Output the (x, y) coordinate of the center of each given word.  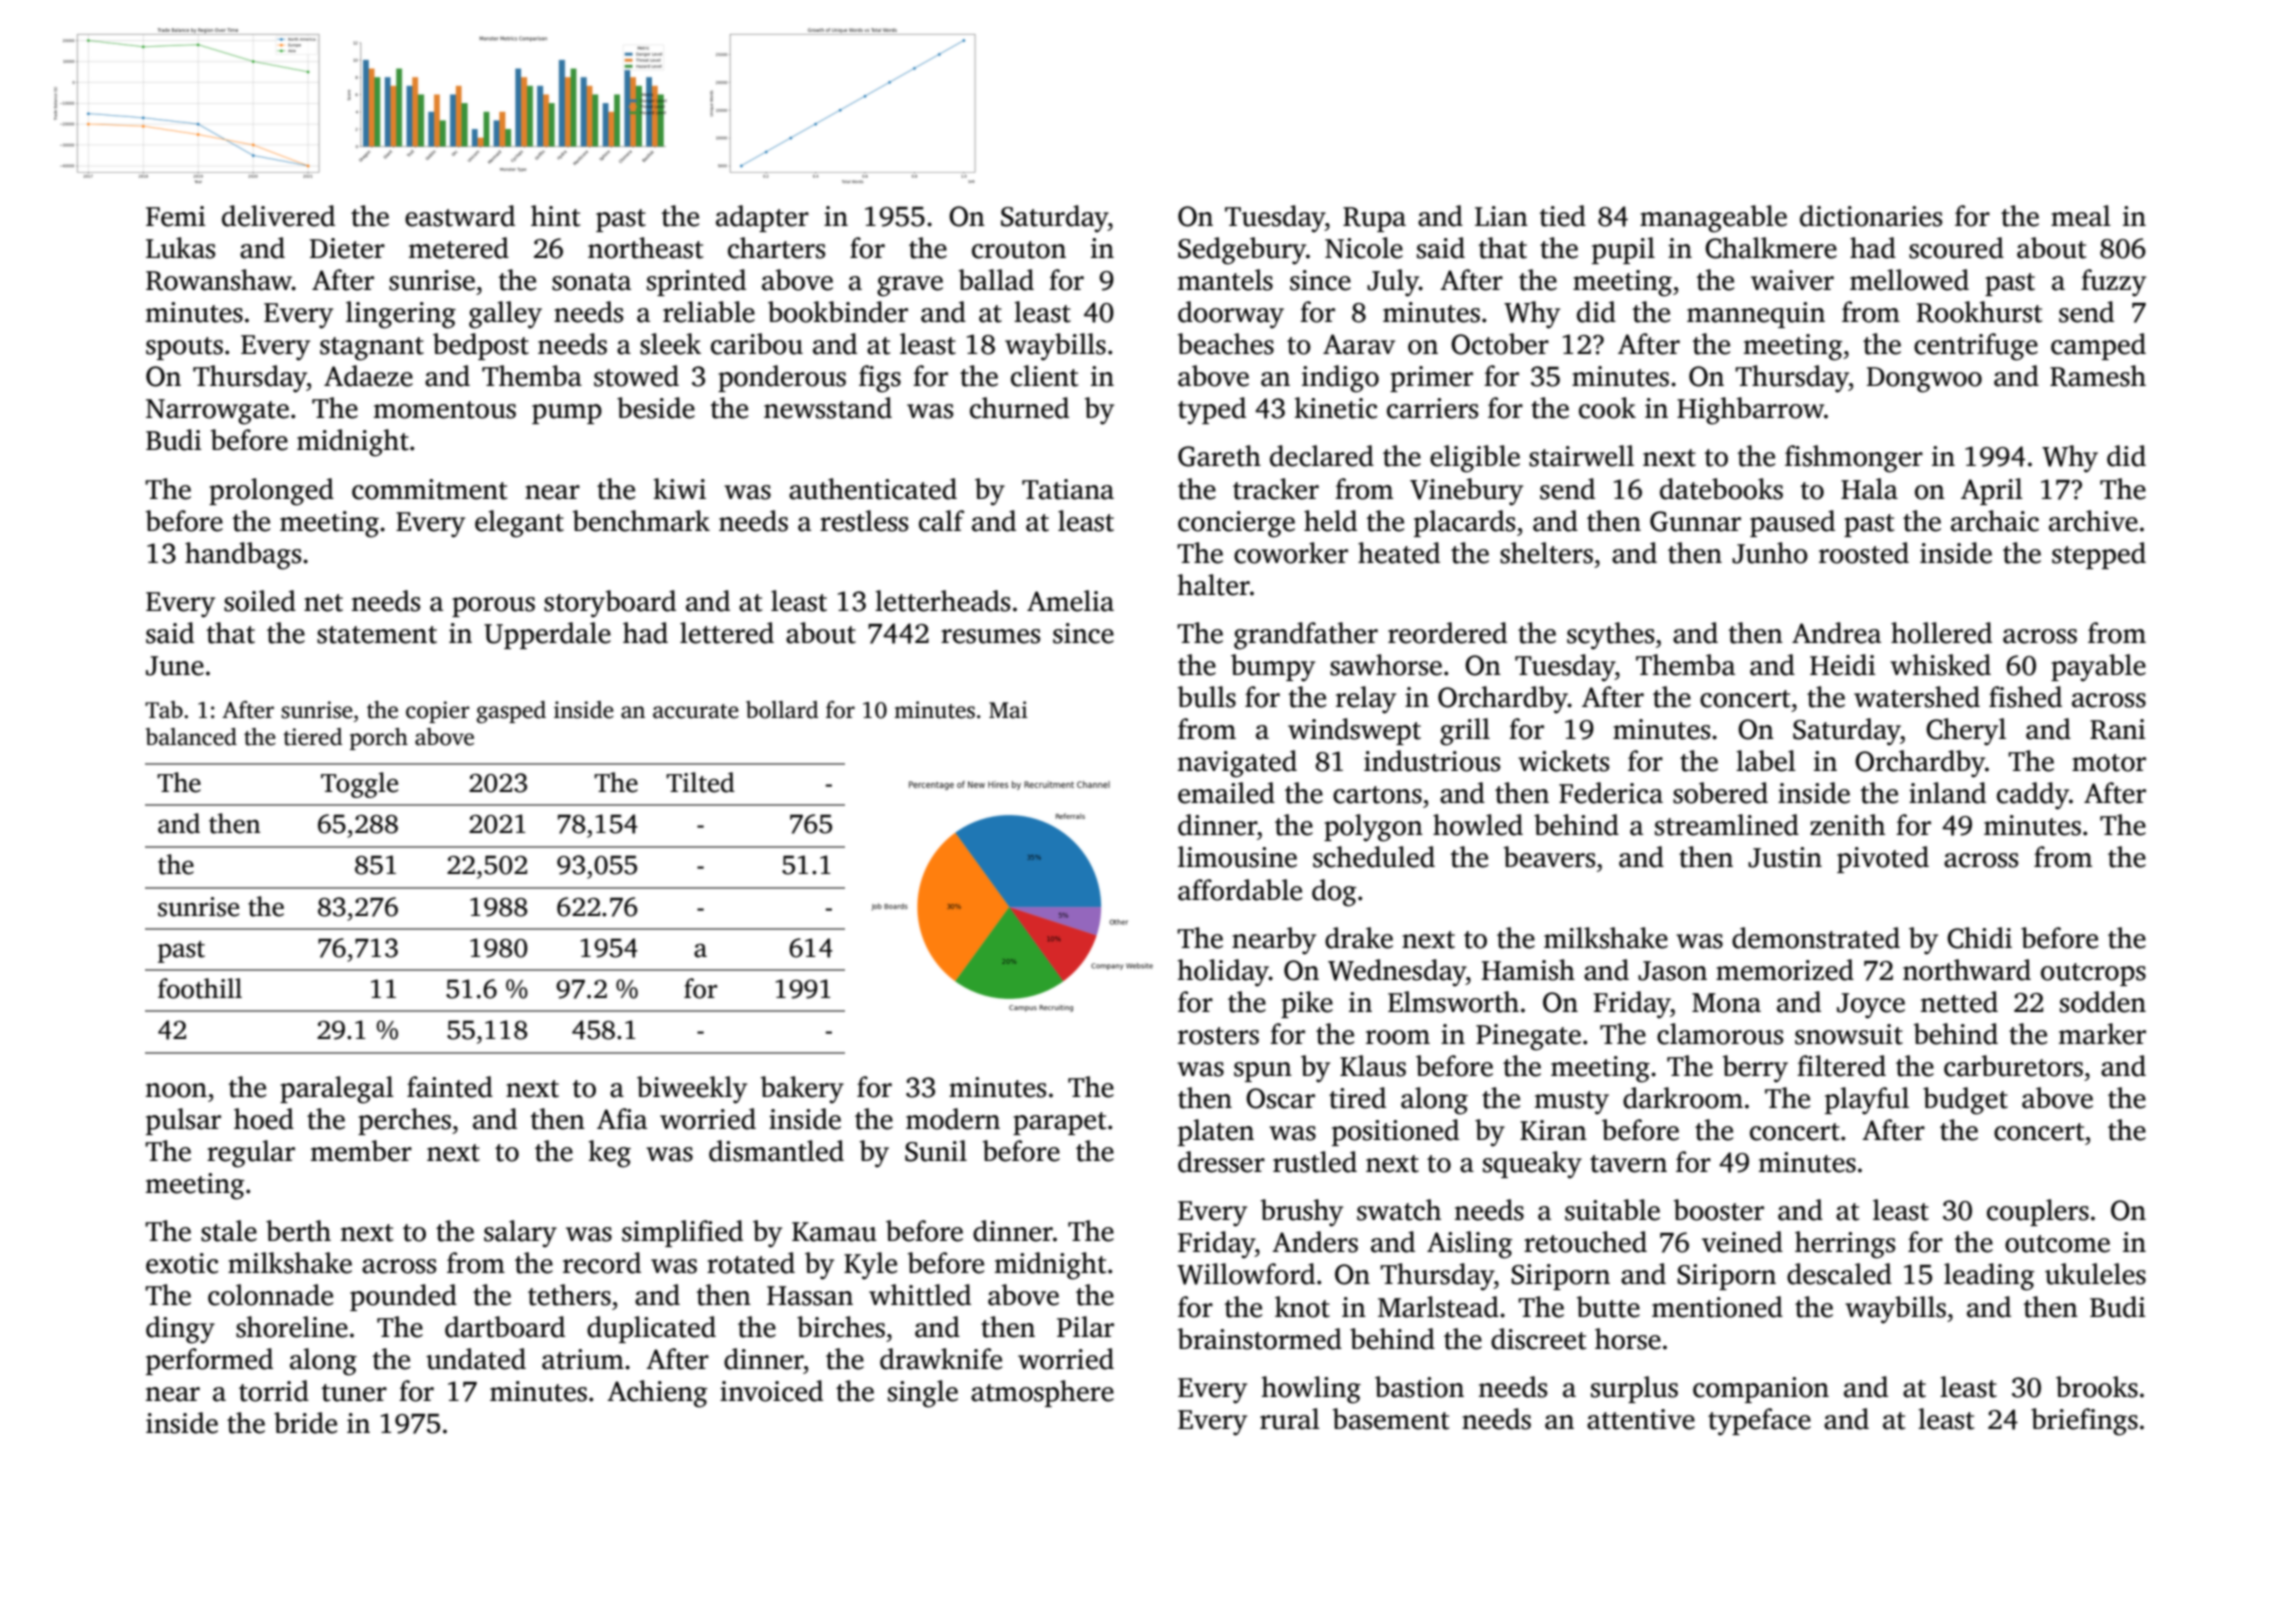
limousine (1237, 857)
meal (2081, 216)
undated (476, 1359)
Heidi (1843, 665)
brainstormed (1260, 1339)
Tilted (700, 782)
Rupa (1374, 219)
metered (459, 248)
